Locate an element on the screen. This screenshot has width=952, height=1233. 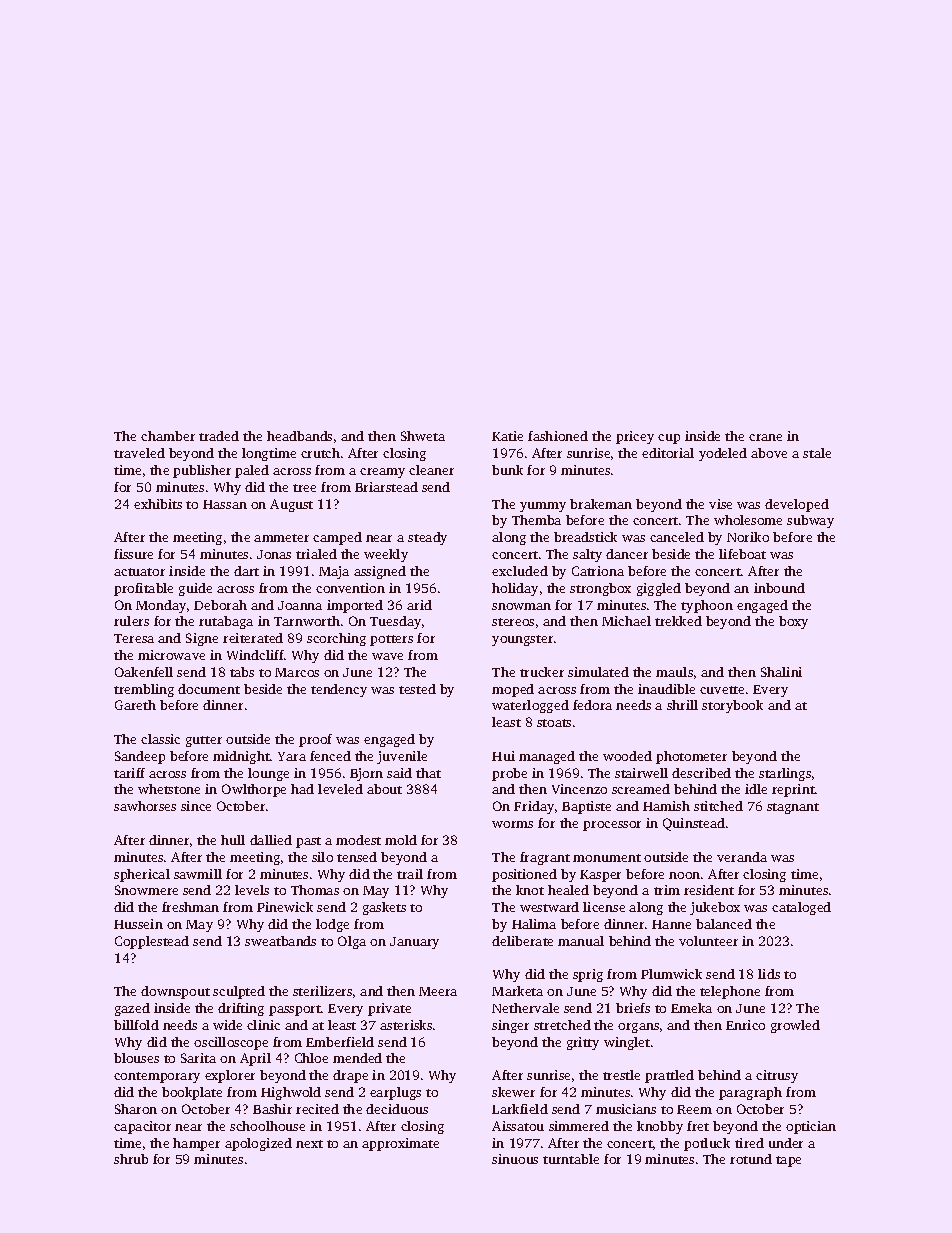
traded is located at coordinates (219, 436).
